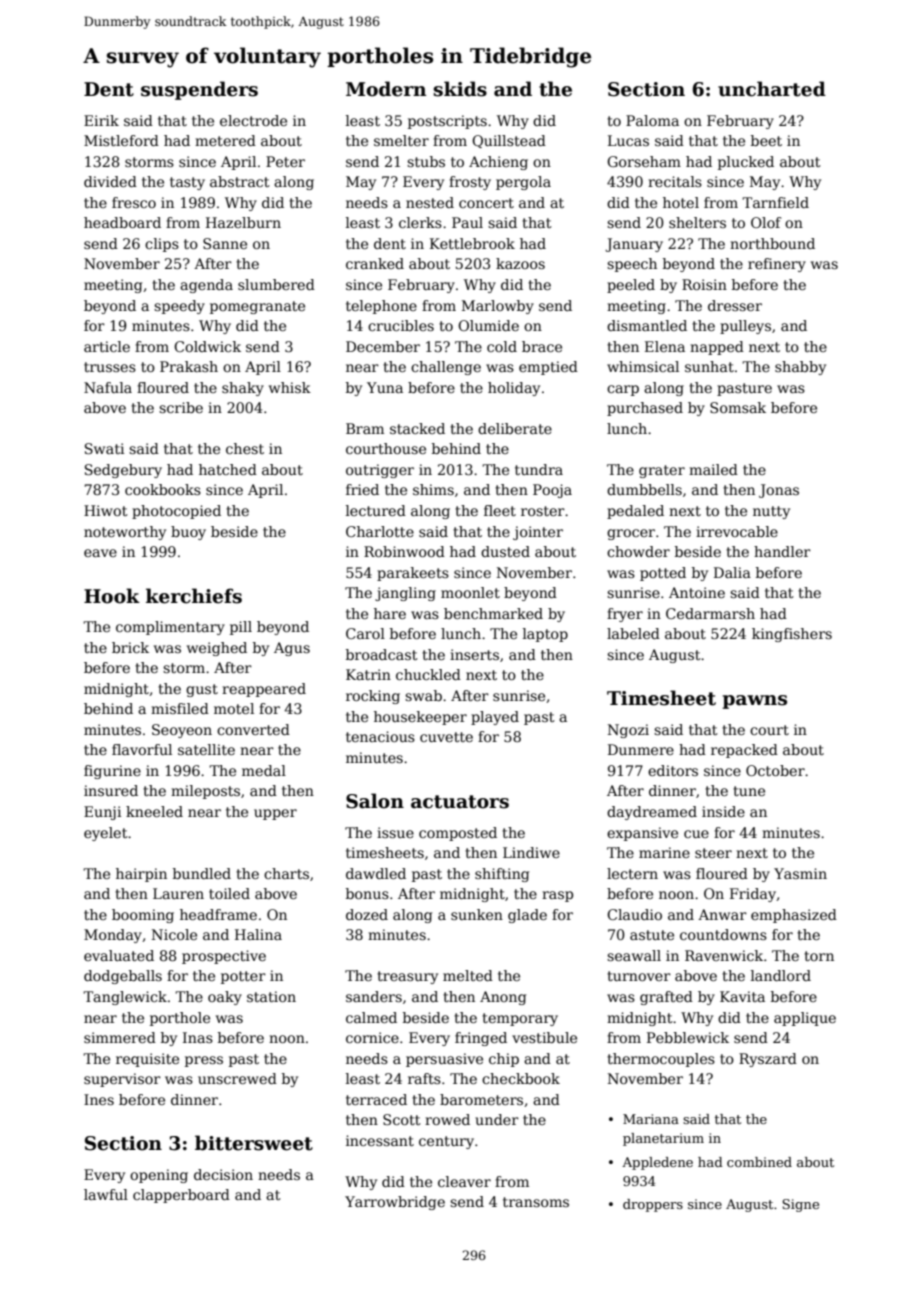 The width and height of the page is (924, 1308). I want to click on Ryszard, so click(768, 1060).
